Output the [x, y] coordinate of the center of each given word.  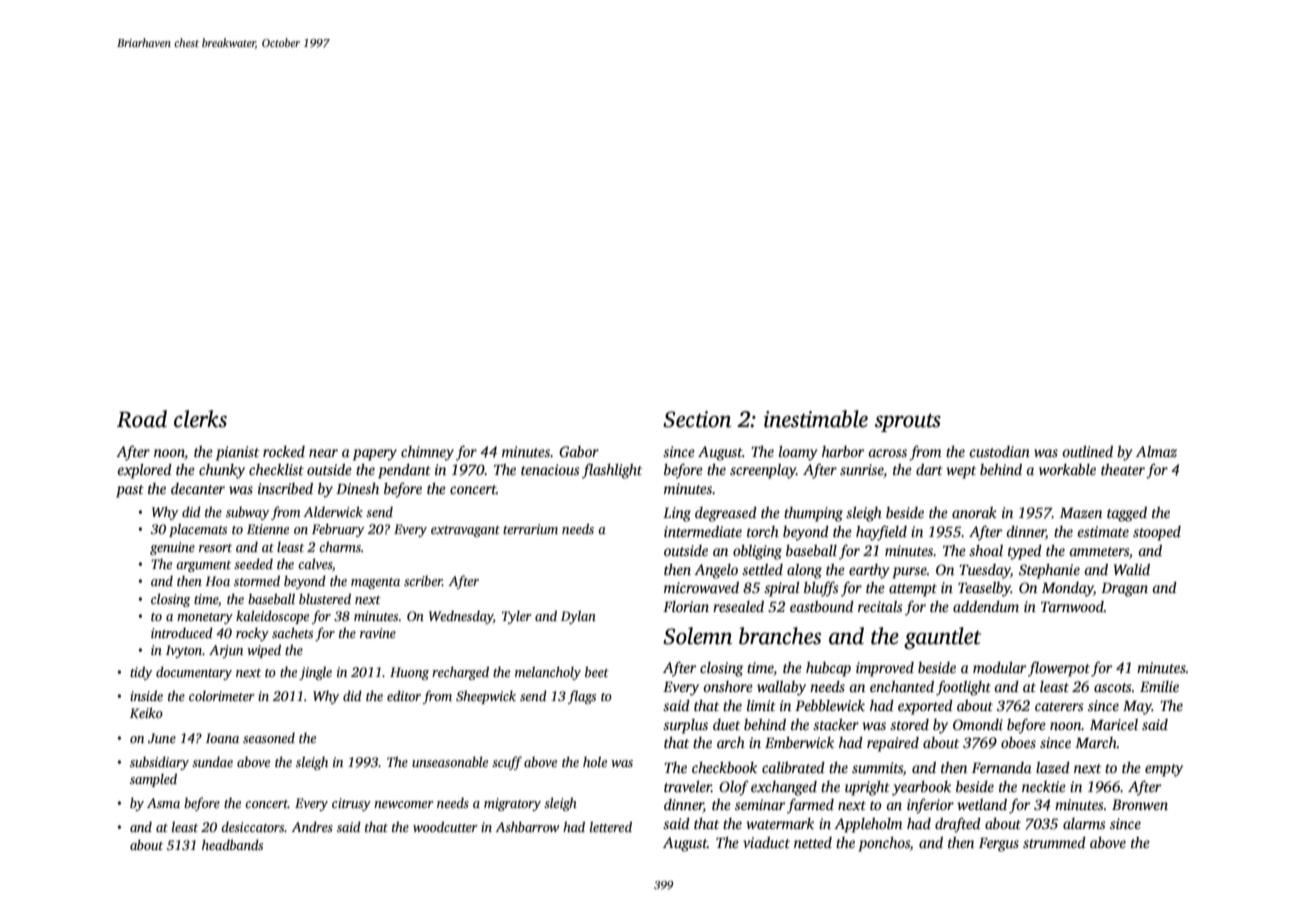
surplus [685, 726]
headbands [232, 844]
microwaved [701, 587]
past [130, 491]
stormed [257, 580]
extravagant [465, 531]
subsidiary [159, 763]
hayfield [881, 533]
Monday [1067, 589]
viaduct [766, 842]
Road [142, 419]
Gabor [579, 451]
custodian [999, 451]
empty [1164, 770]
